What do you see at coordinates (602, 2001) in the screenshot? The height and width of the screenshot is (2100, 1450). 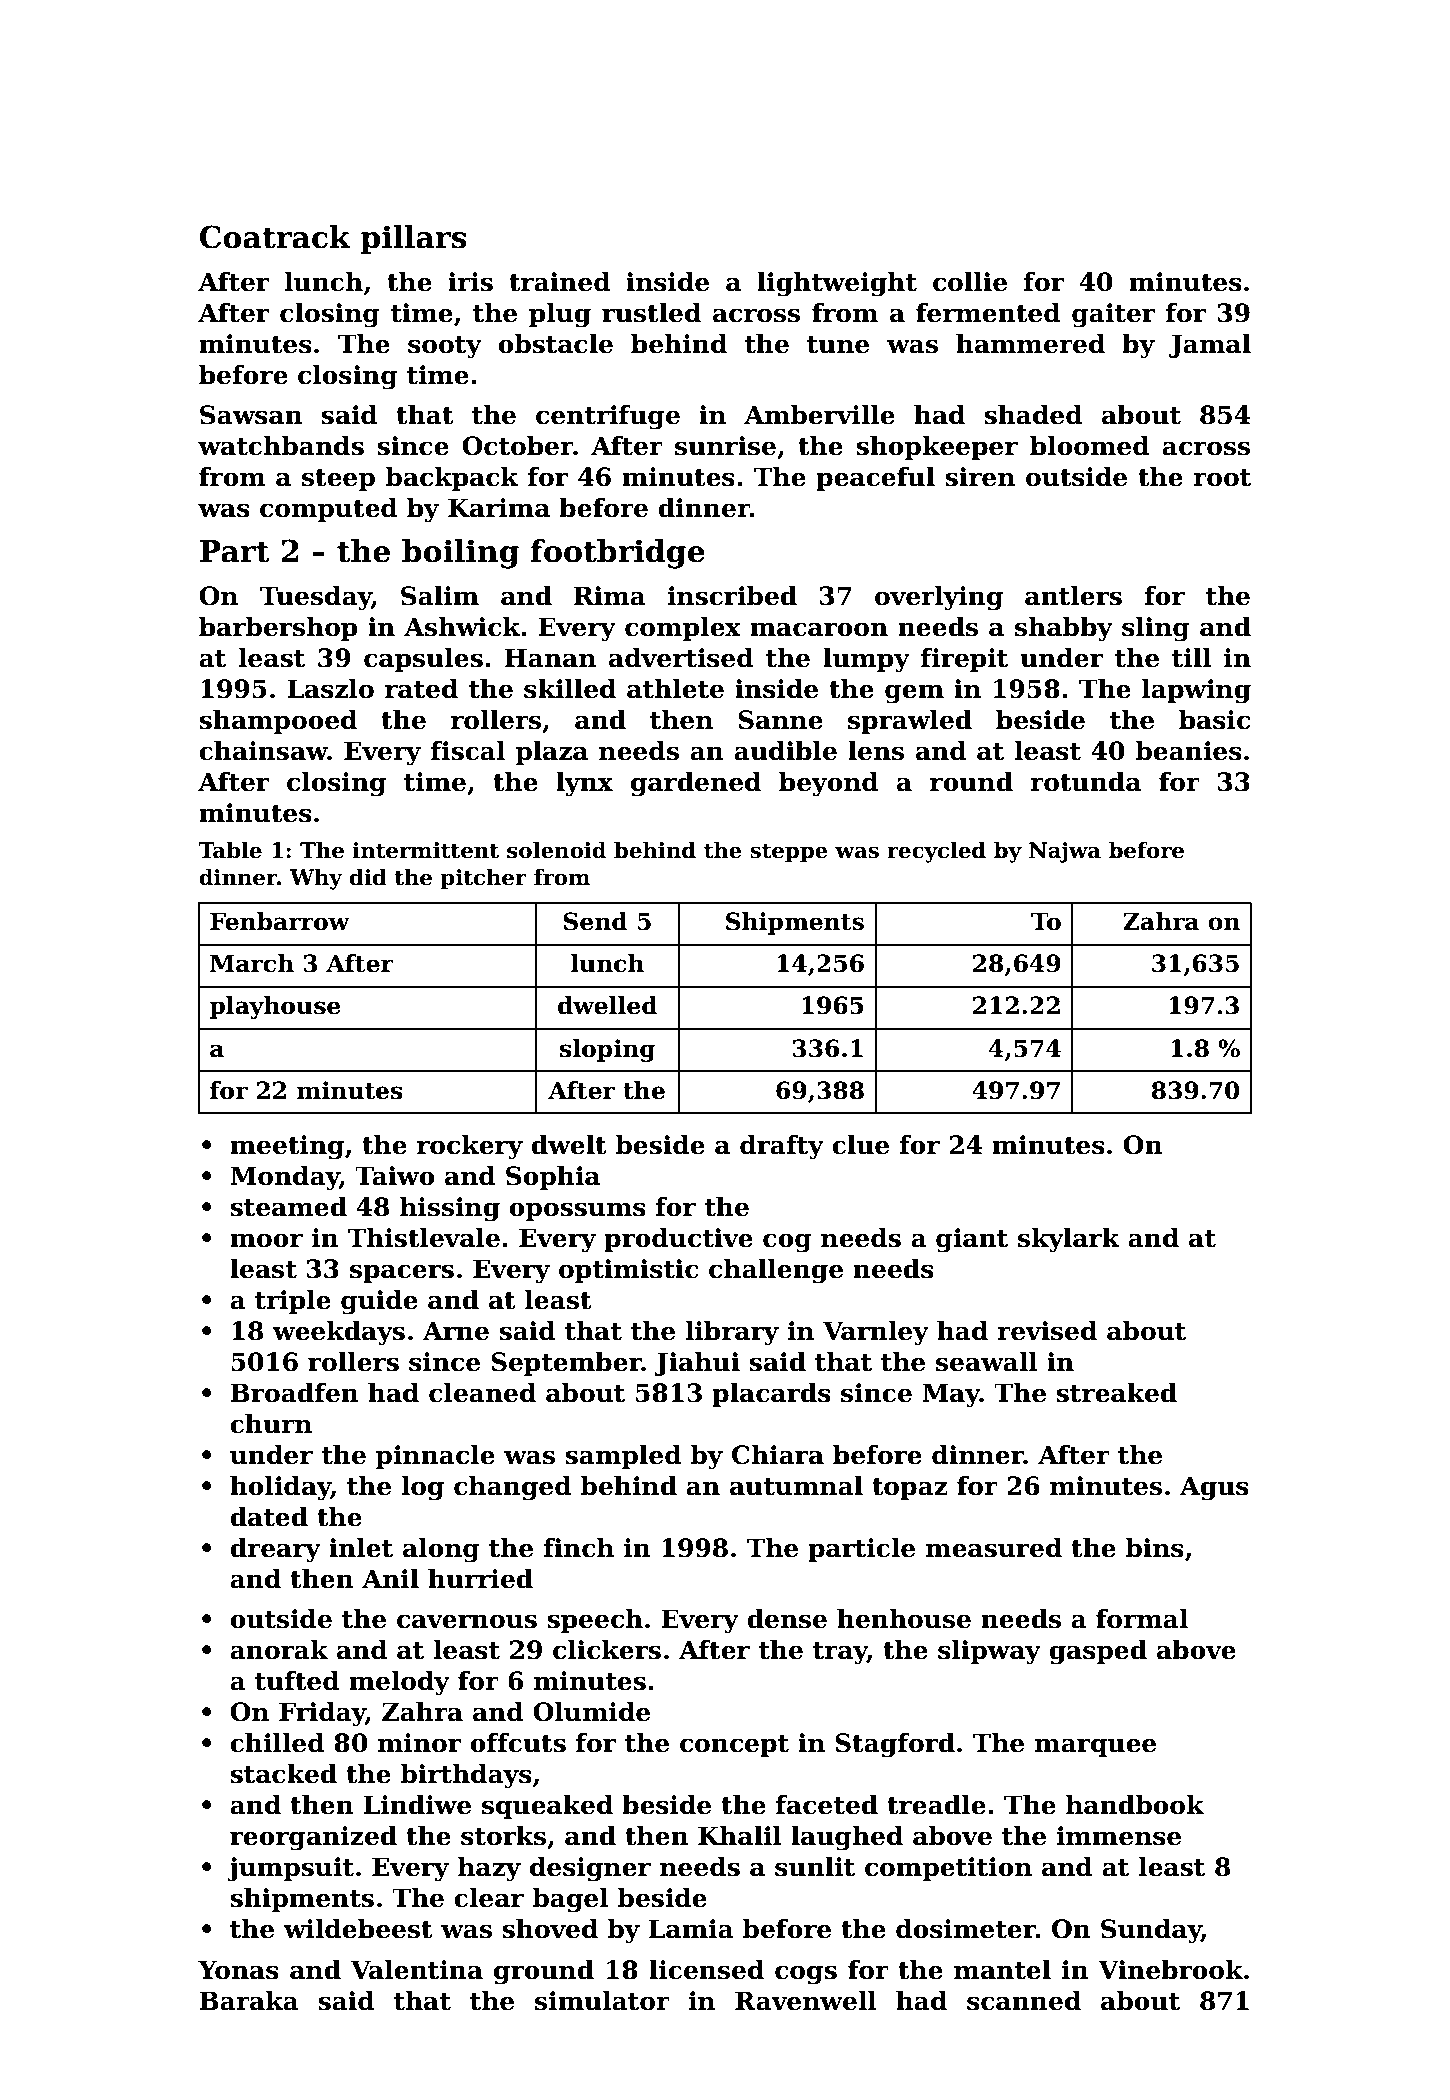 I see `simulator` at bounding box center [602, 2001].
